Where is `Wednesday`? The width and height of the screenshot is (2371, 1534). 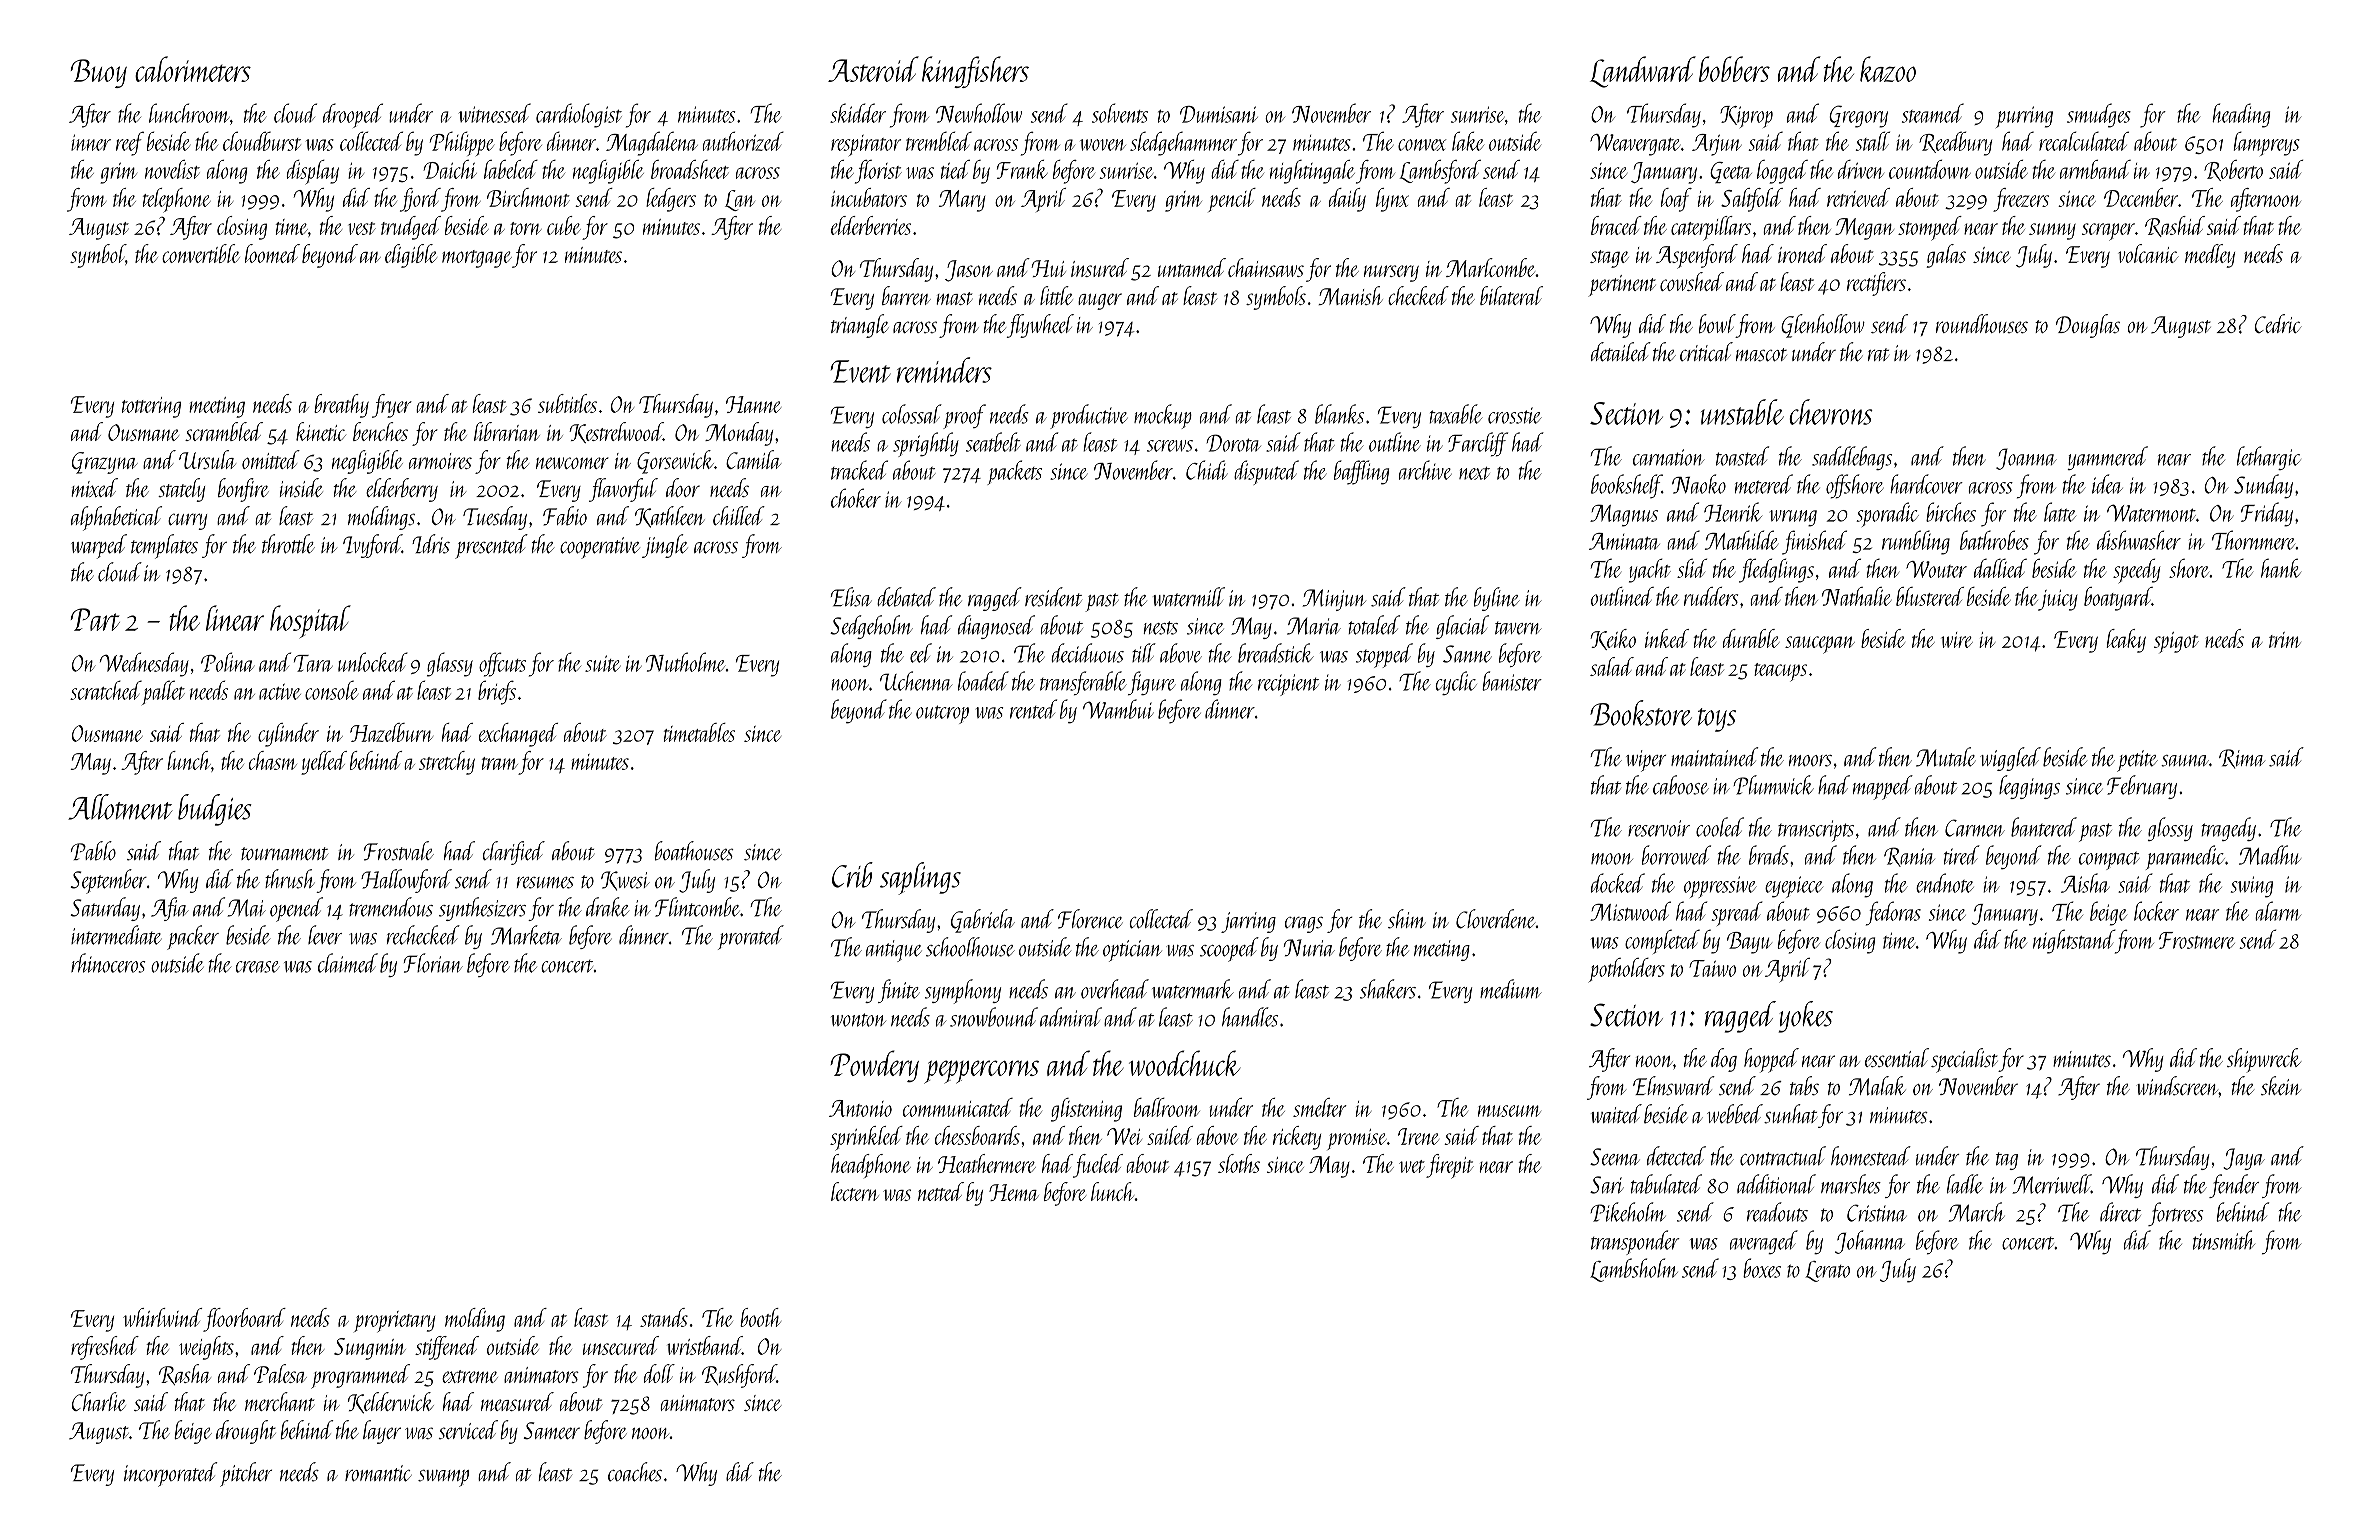
Wednesday is located at coordinates (144, 664).
